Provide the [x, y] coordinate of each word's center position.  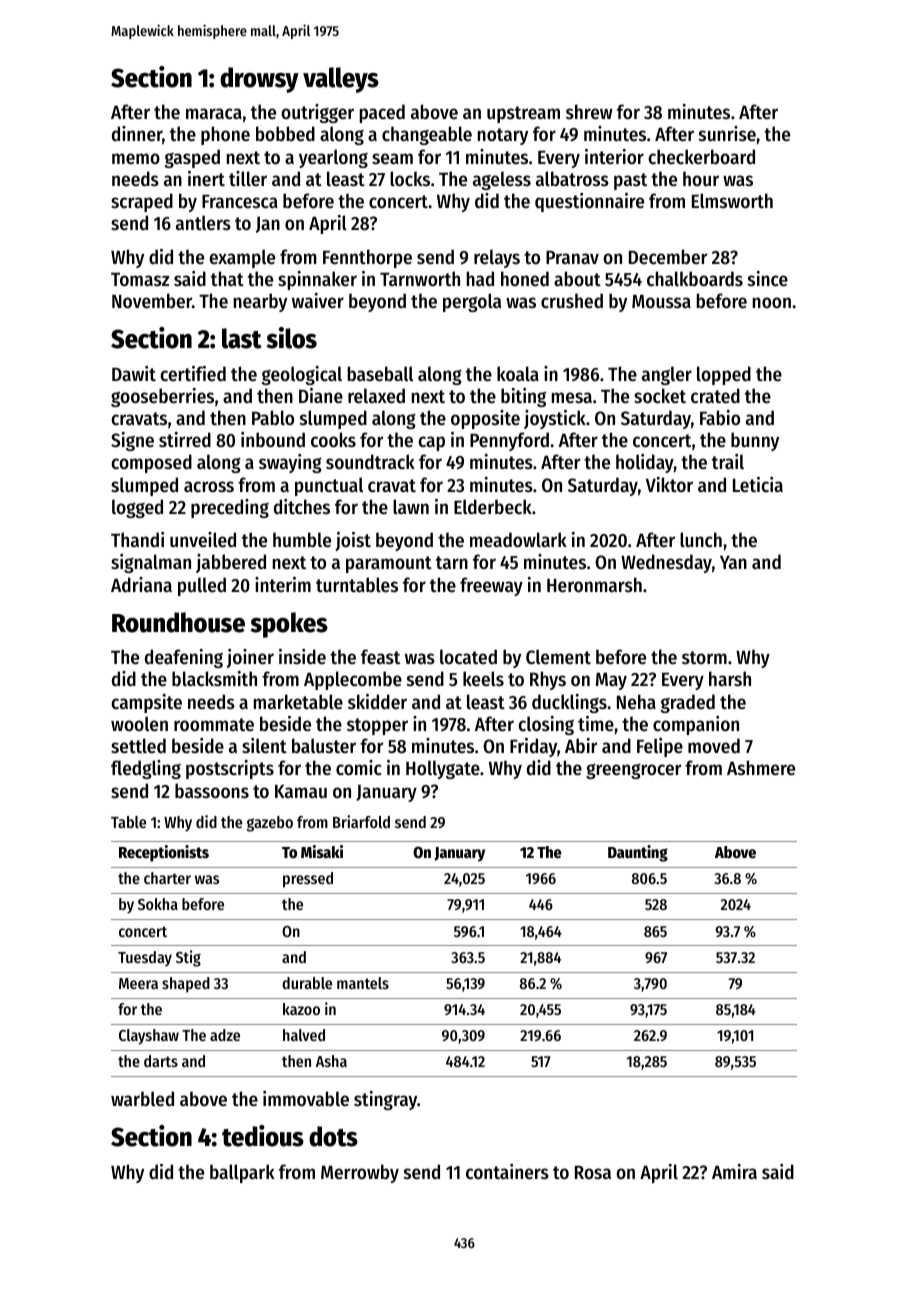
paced [382, 113]
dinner [137, 135]
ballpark [242, 1173]
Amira [734, 1171]
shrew [589, 112]
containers [507, 1172]
